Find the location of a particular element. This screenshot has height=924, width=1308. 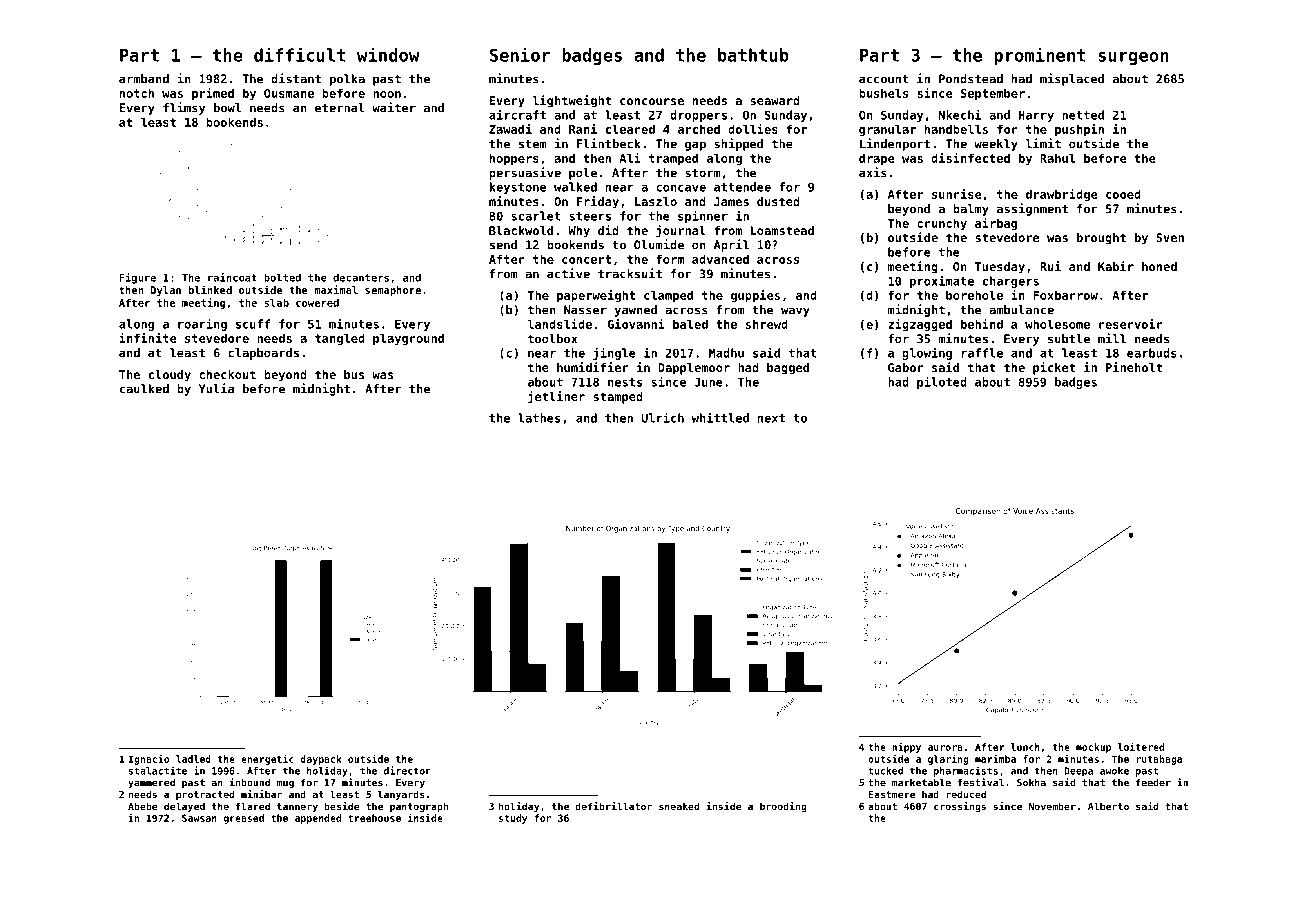

feeder is located at coordinates (1153, 783).
